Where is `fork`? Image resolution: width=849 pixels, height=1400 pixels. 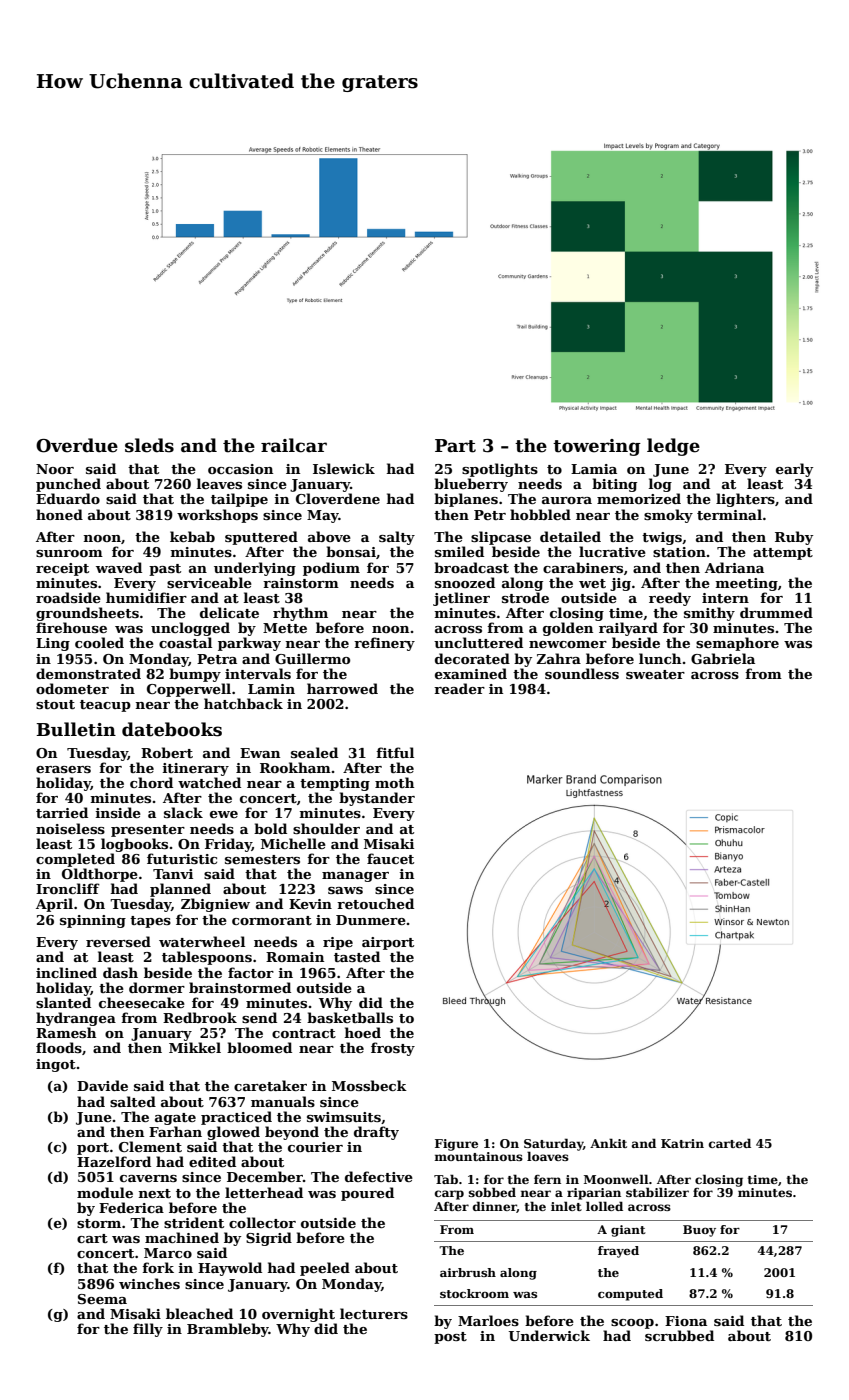 fork is located at coordinates (158, 1267).
